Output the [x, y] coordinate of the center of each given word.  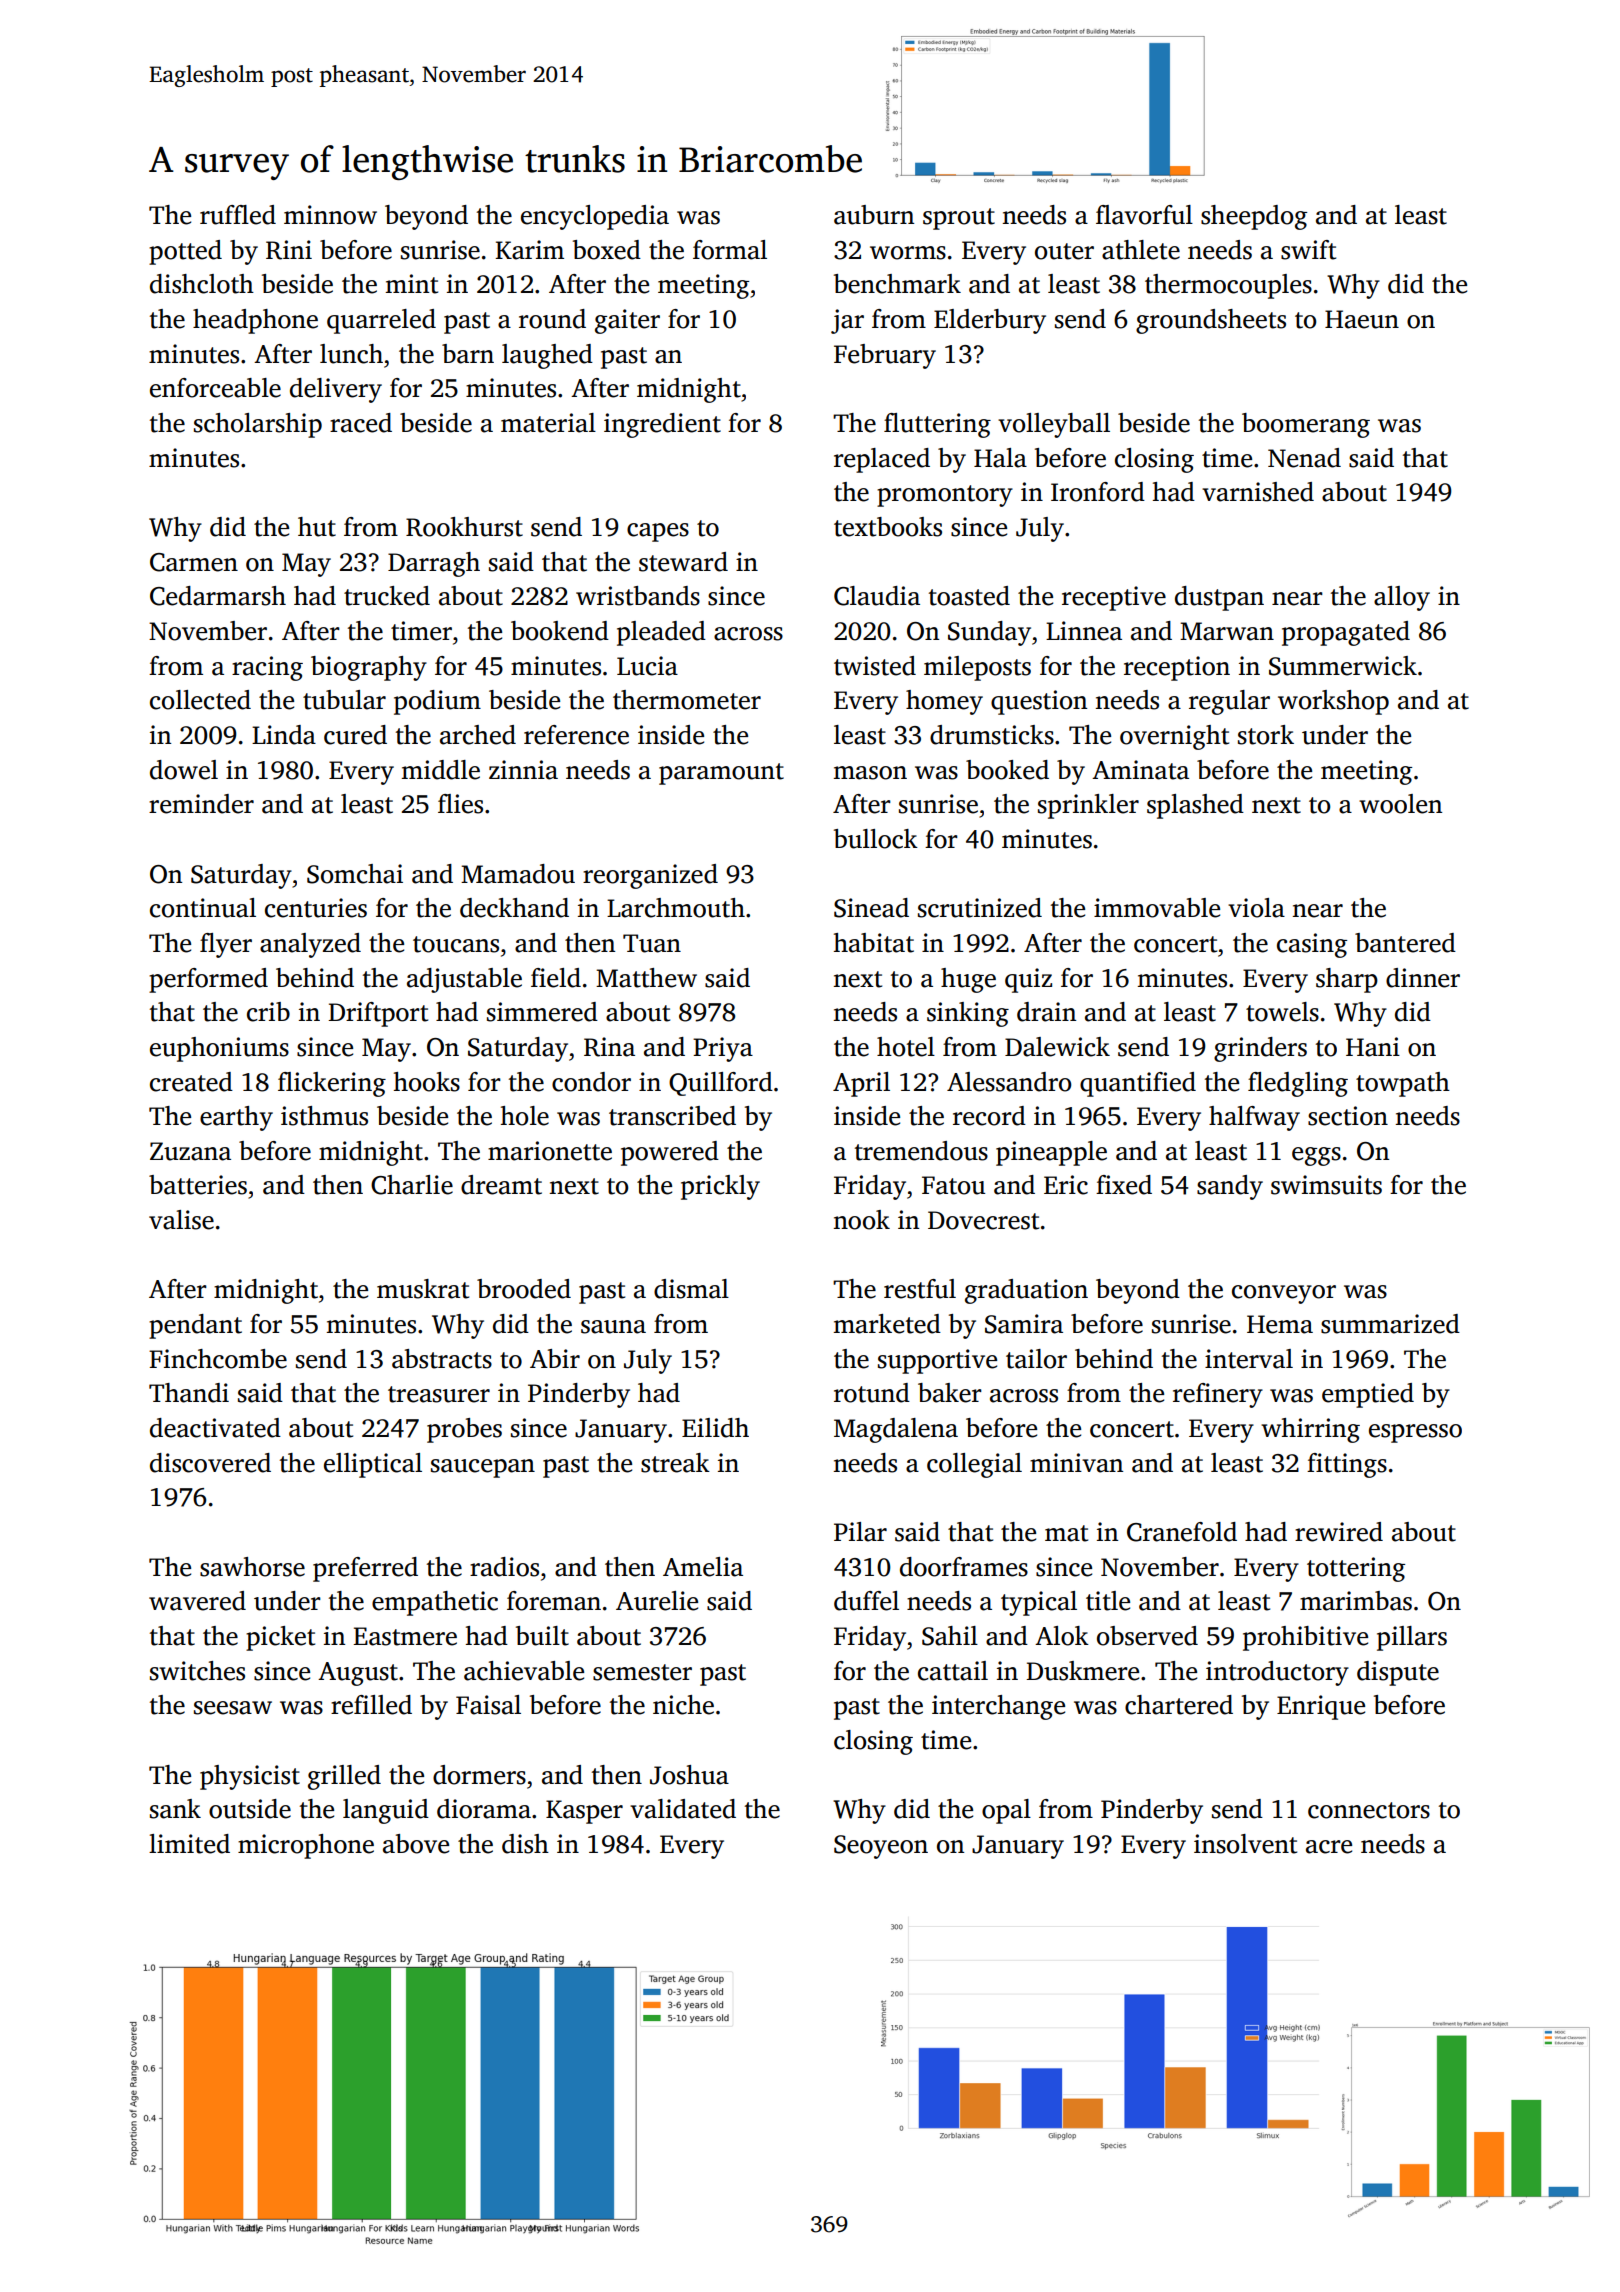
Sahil [950, 1636]
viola [1256, 908]
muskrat [423, 1289]
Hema [1280, 1324]
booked [1007, 770]
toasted [969, 596]
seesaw [233, 1708]
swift [1308, 250]
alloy [1402, 598]
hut [317, 527]
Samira [1024, 1324]
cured [355, 735]
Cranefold [1182, 1532]
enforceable [215, 388]
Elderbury [990, 321]
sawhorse [252, 1567]
